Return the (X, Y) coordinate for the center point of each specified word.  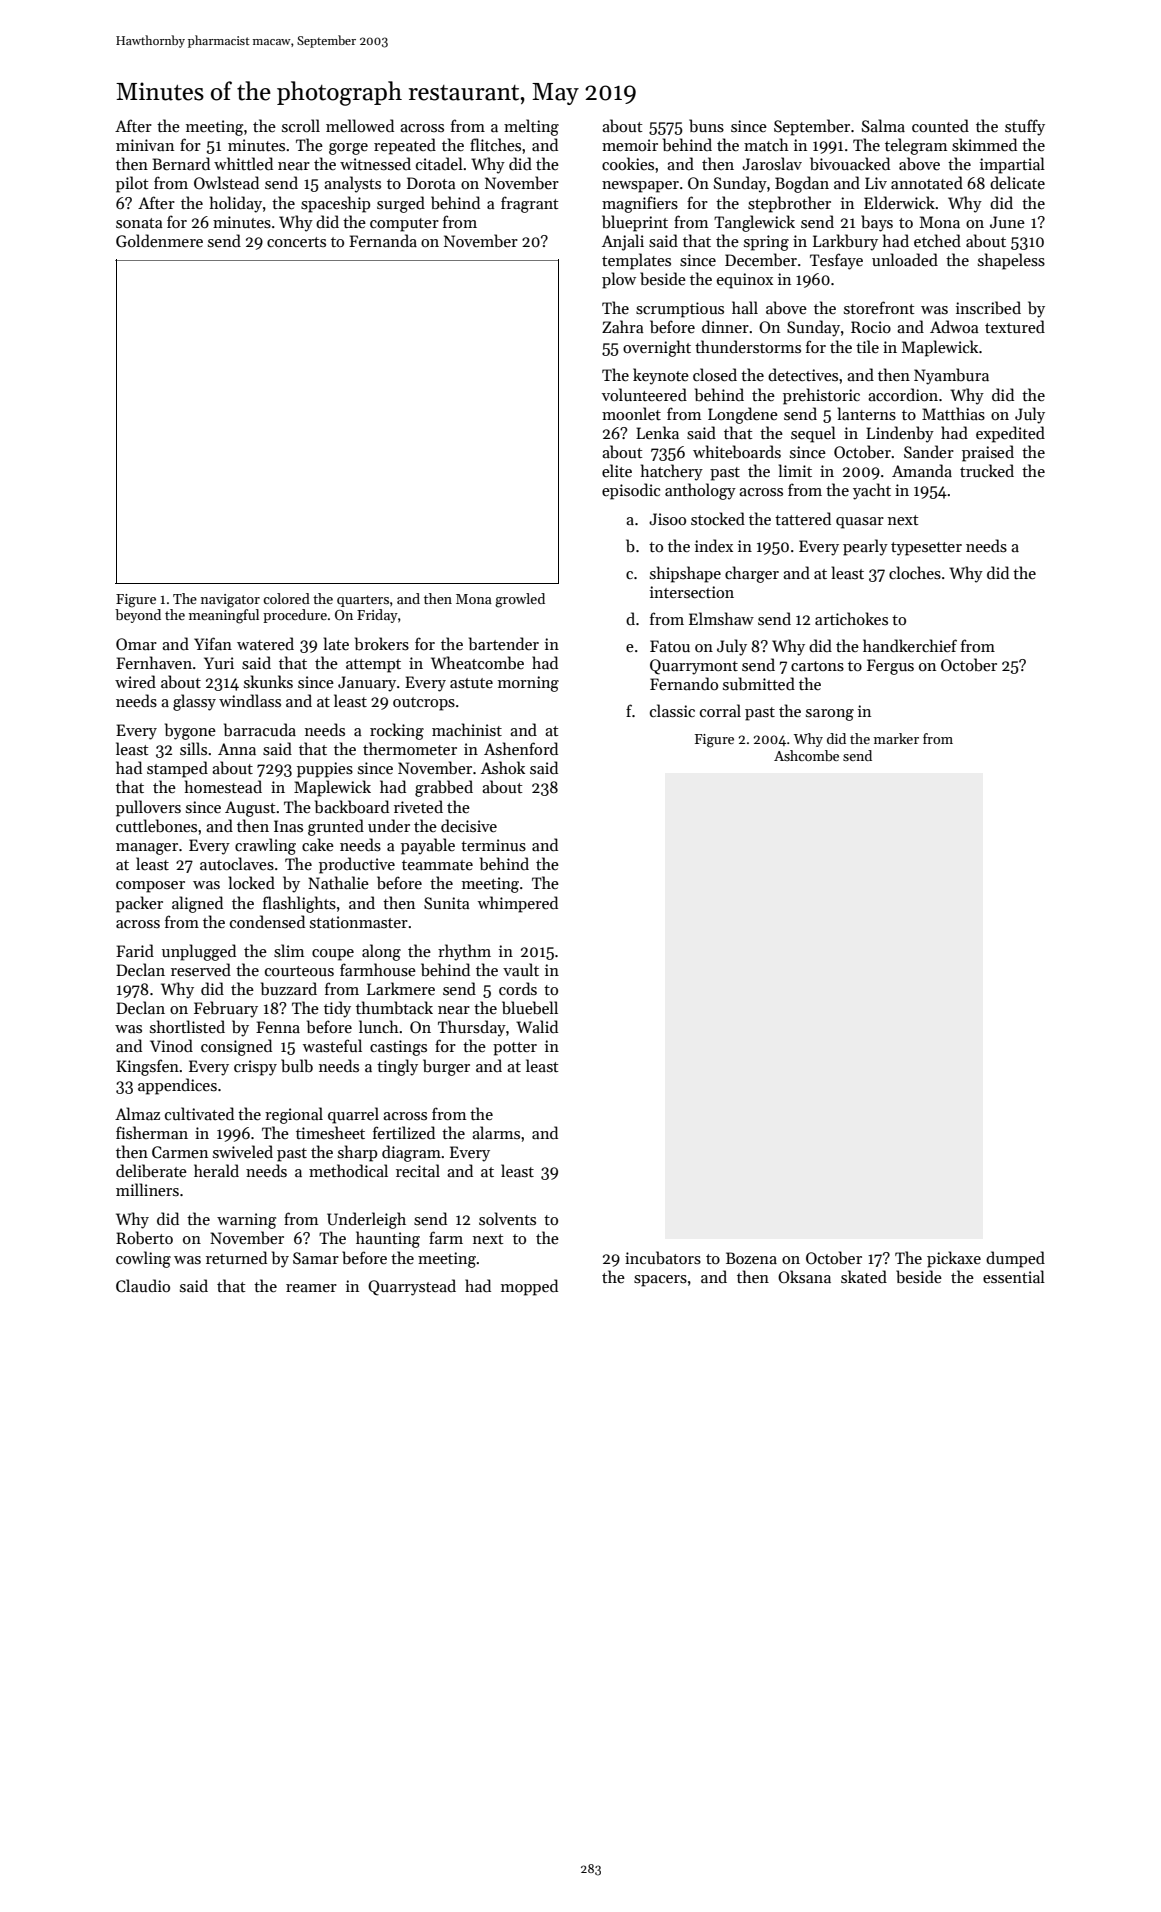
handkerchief (910, 645)
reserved (201, 969)
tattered (803, 518)
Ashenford (521, 748)
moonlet (631, 413)
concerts (296, 242)
